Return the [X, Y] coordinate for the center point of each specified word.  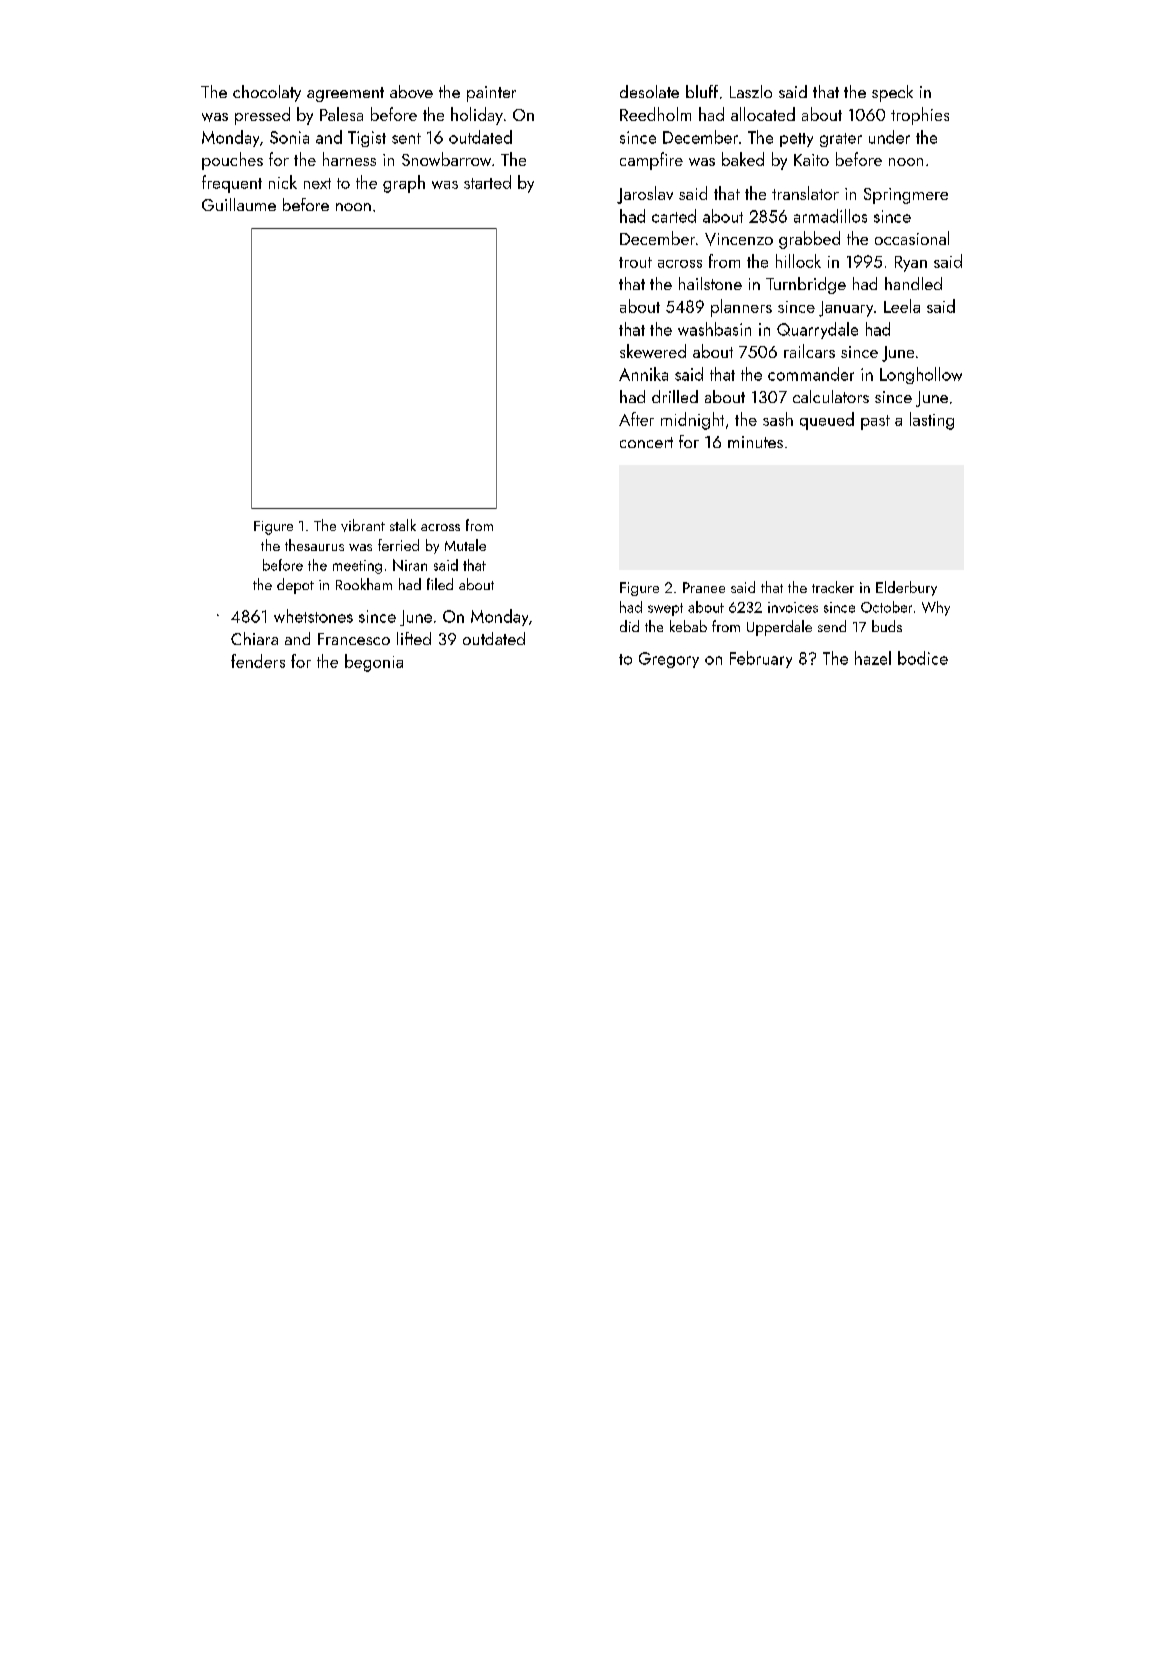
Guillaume [239, 204]
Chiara [254, 638]
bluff [702, 91]
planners [741, 308]
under [889, 137]
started [487, 182]
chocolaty [267, 93]
